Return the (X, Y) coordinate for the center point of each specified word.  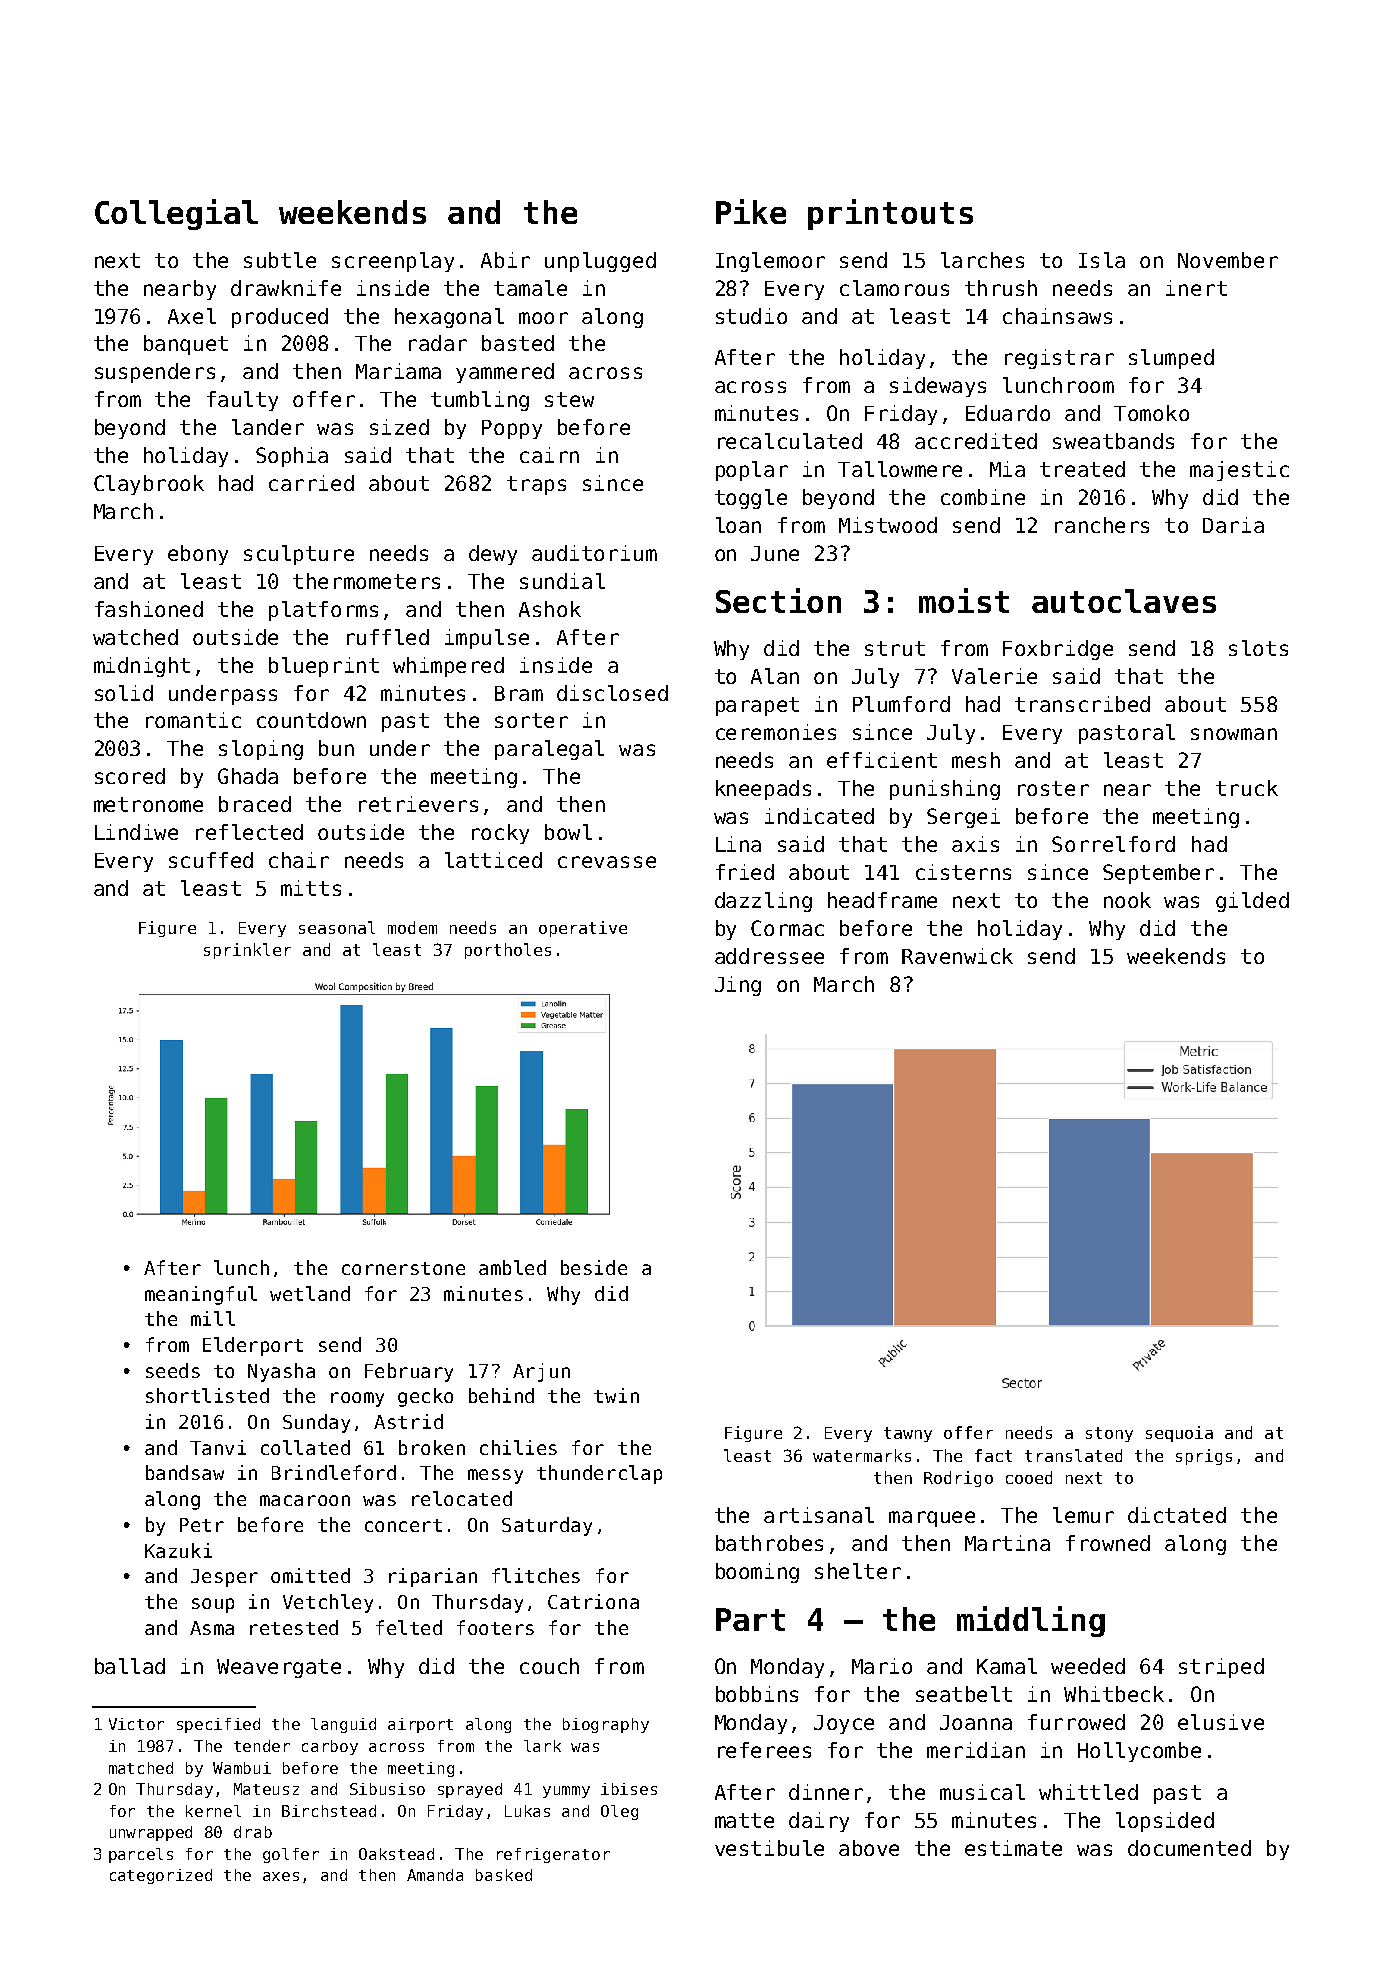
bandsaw (185, 1472)
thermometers (366, 581)
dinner (826, 1792)
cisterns (963, 872)
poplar (752, 471)
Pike (751, 211)
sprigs (1204, 1457)
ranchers (1102, 525)
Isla (1102, 260)
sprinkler (247, 951)
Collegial (176, 214)
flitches (536, 1575)
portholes (508, 951)
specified (218, 1725)
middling (1031, 1621)
